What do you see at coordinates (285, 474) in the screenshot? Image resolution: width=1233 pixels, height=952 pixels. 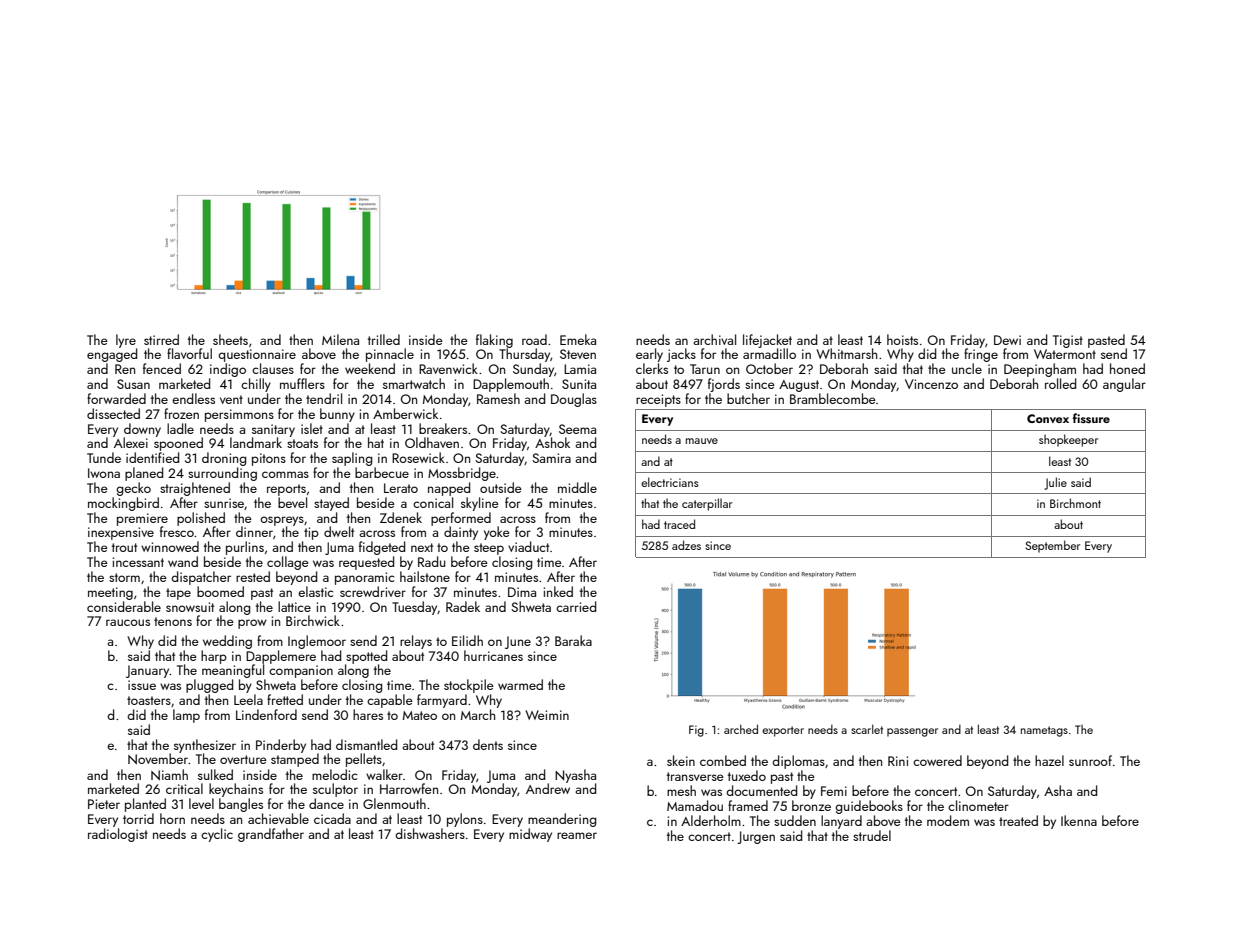 I see `commas` at bounding box center [285, 474].
